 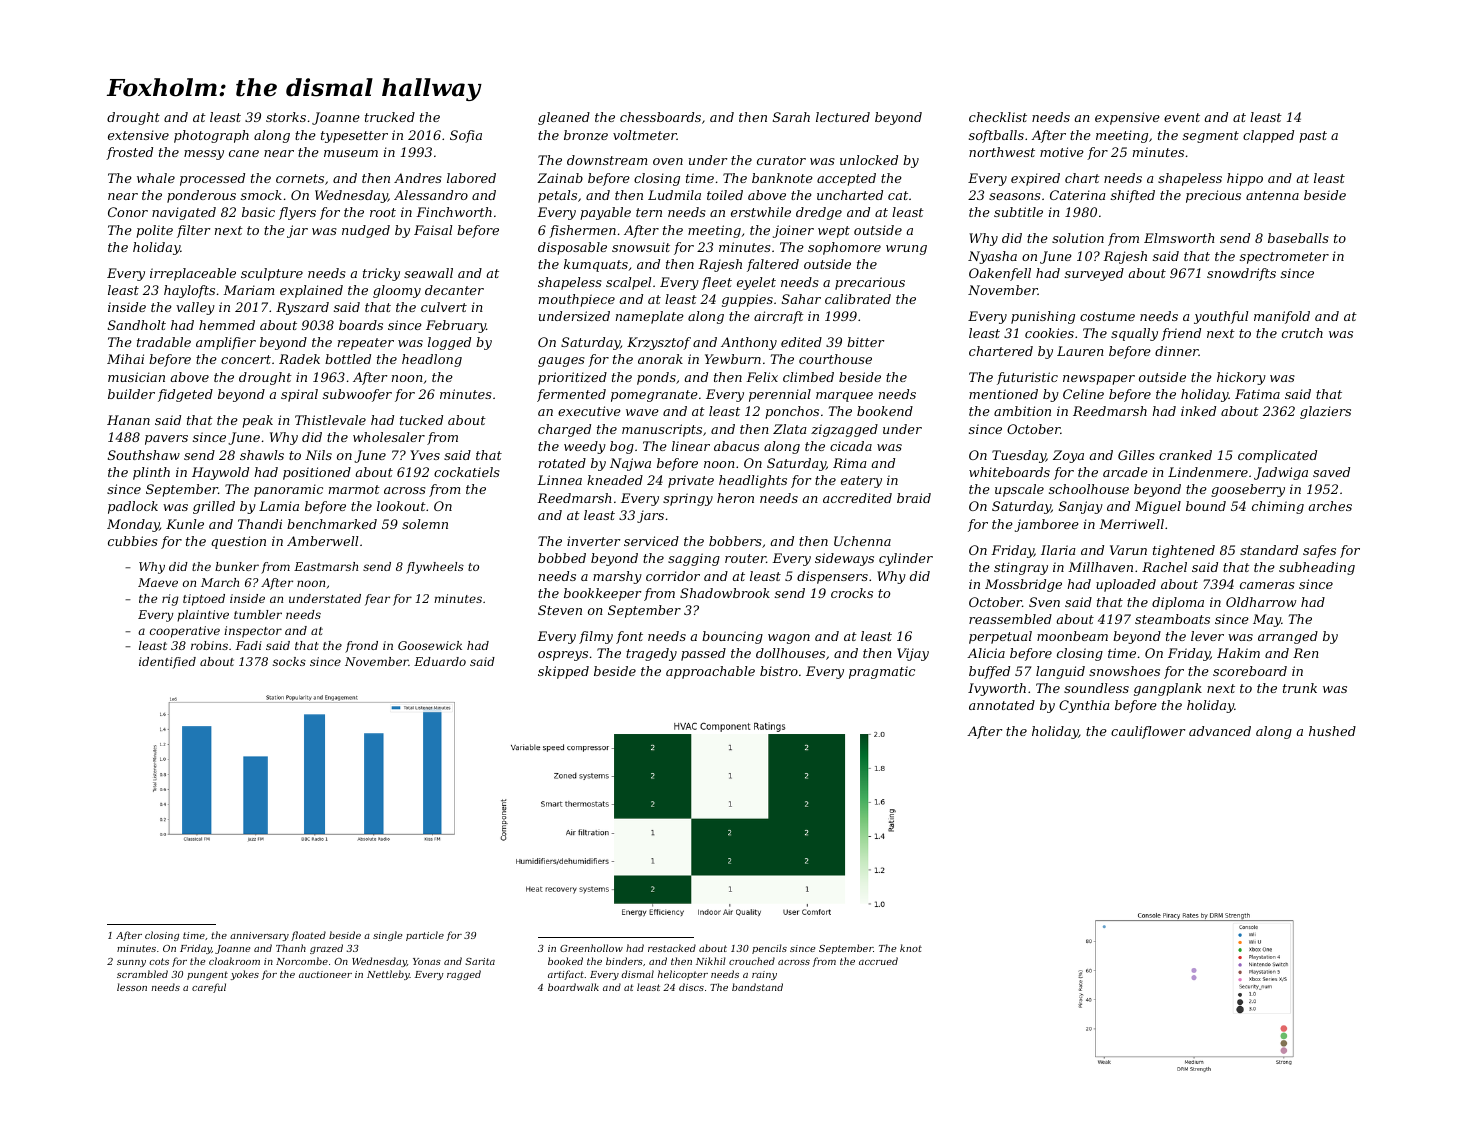 I want to click on crocks, so click(x=852, y=593).
